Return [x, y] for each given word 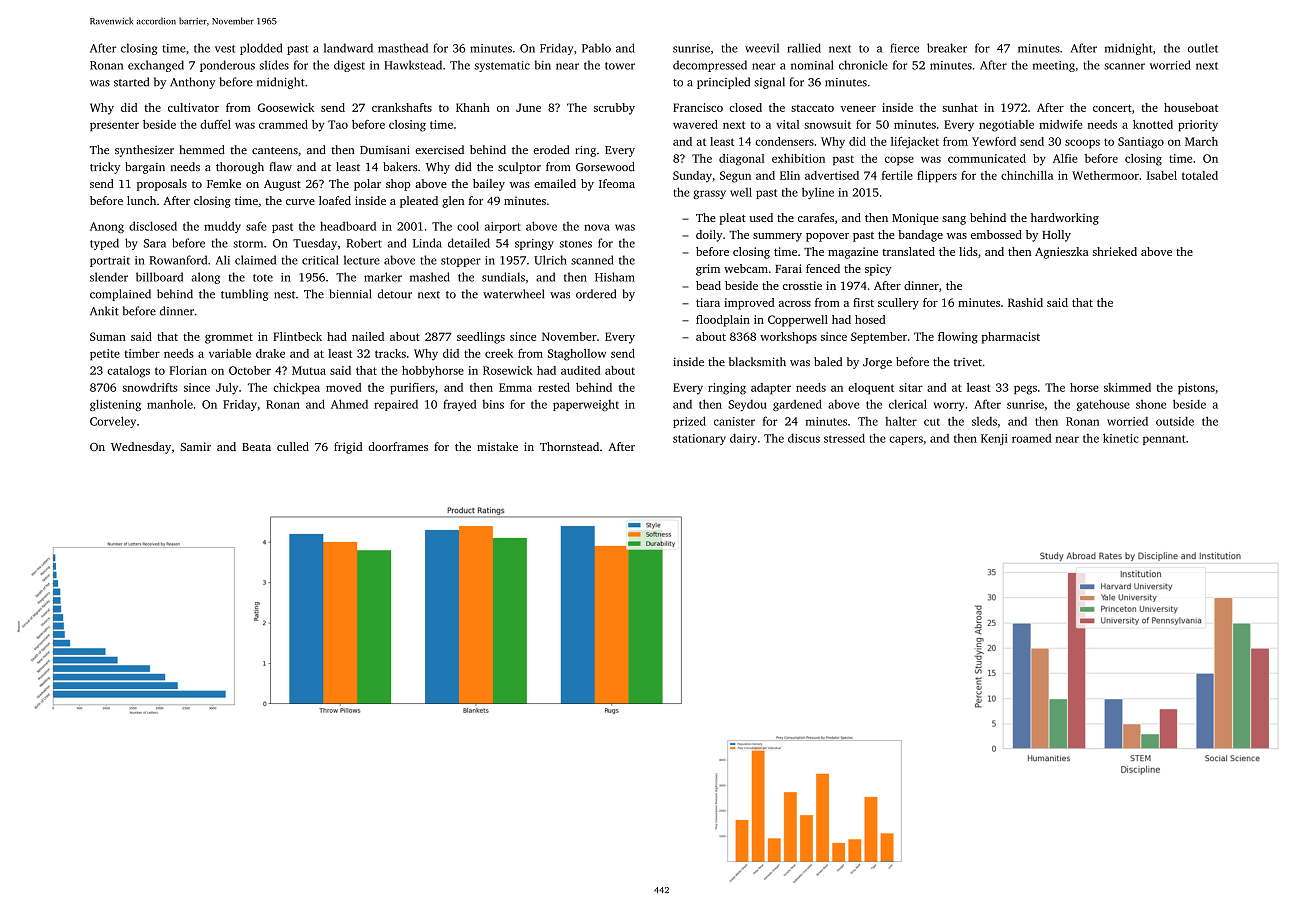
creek [499, 353]
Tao [338, 124]
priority [1198, 126]
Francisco [698, 107]
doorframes [398, 446]
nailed [368, 336]
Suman [108, 336]
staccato [812, 108]
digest [349, 66]
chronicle [863, 65]
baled [828, 361]
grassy [709, 194]
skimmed [1127, 387]
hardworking [1065, 219]
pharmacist [1011, 338]
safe [256, 226]
